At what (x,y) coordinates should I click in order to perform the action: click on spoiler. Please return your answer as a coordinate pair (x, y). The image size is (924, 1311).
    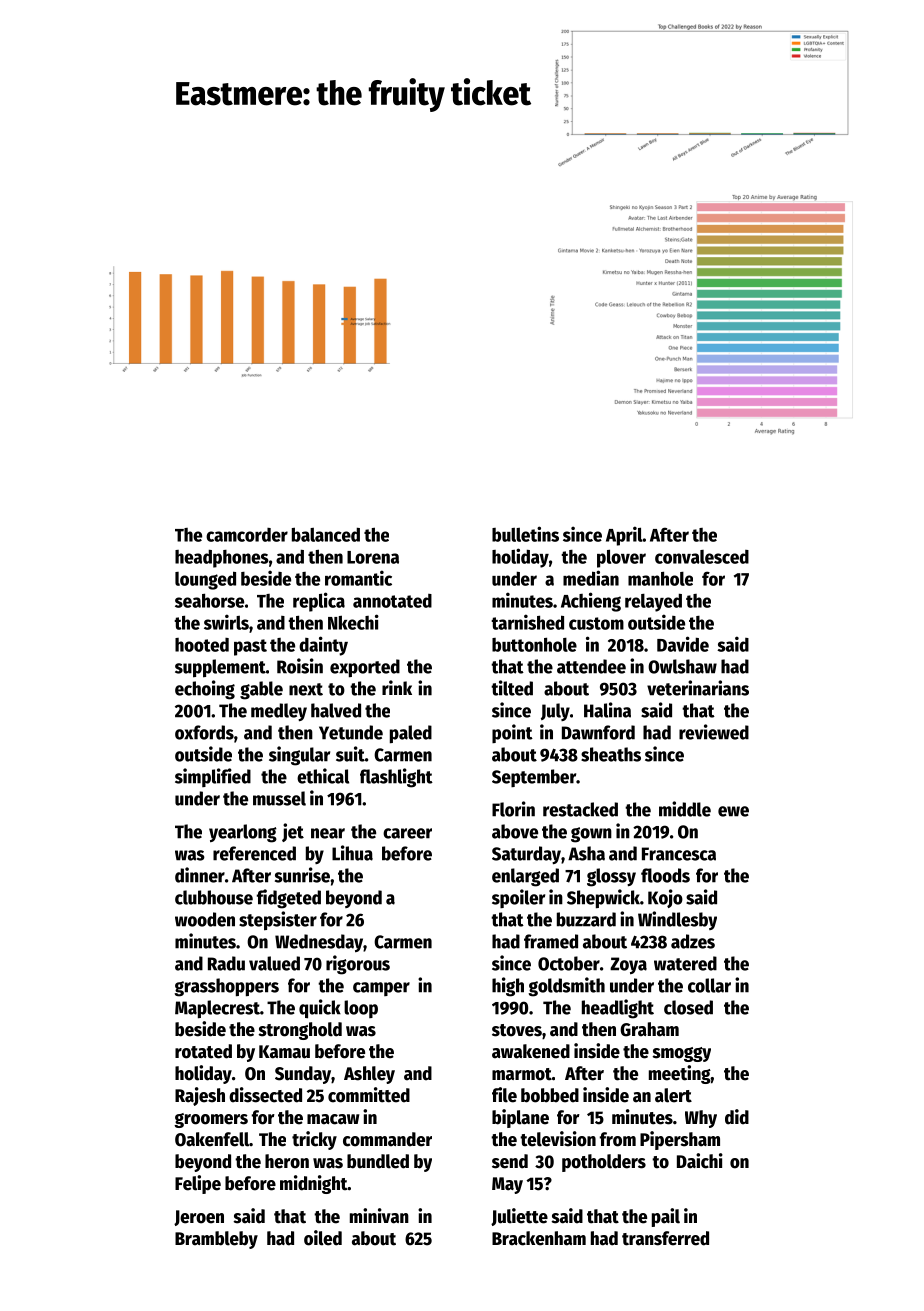
    Looking at the image, I should click on (518, 898).
